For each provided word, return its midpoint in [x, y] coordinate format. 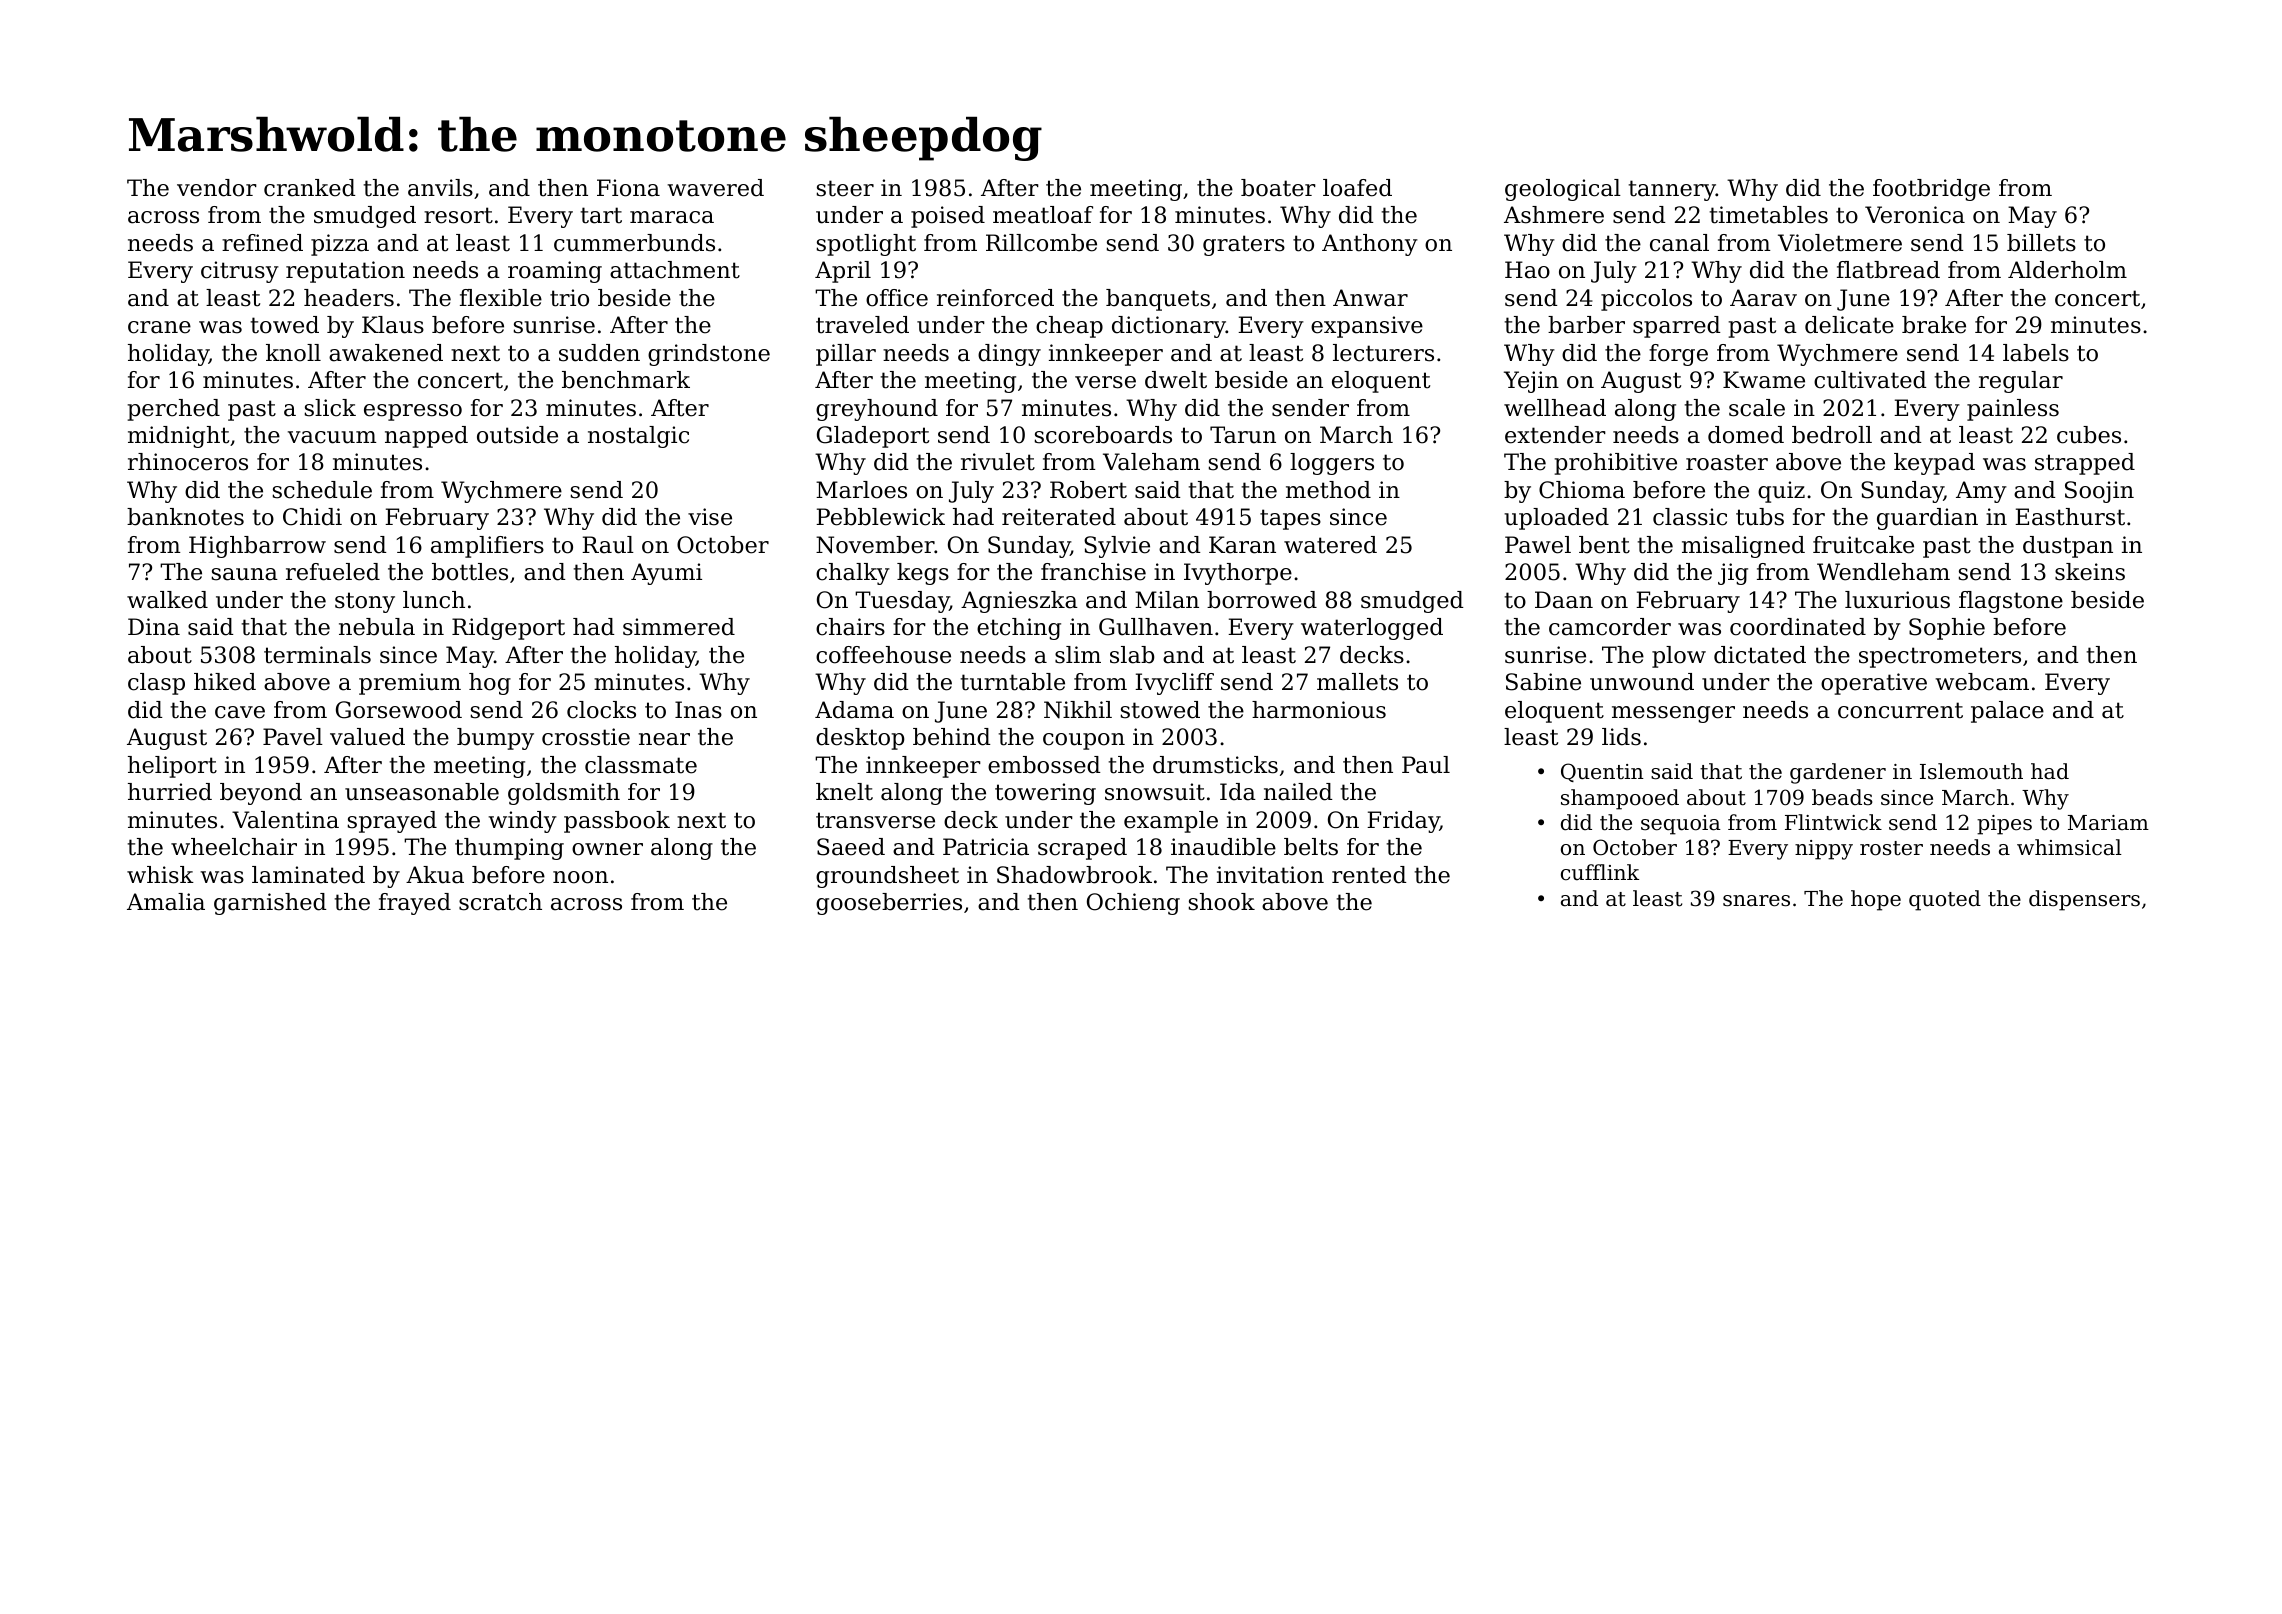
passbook [617, 822]
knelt [844, 792]
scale [1757, 408]
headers [349, 298]
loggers [1332, 464]
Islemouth [1971, 771]
